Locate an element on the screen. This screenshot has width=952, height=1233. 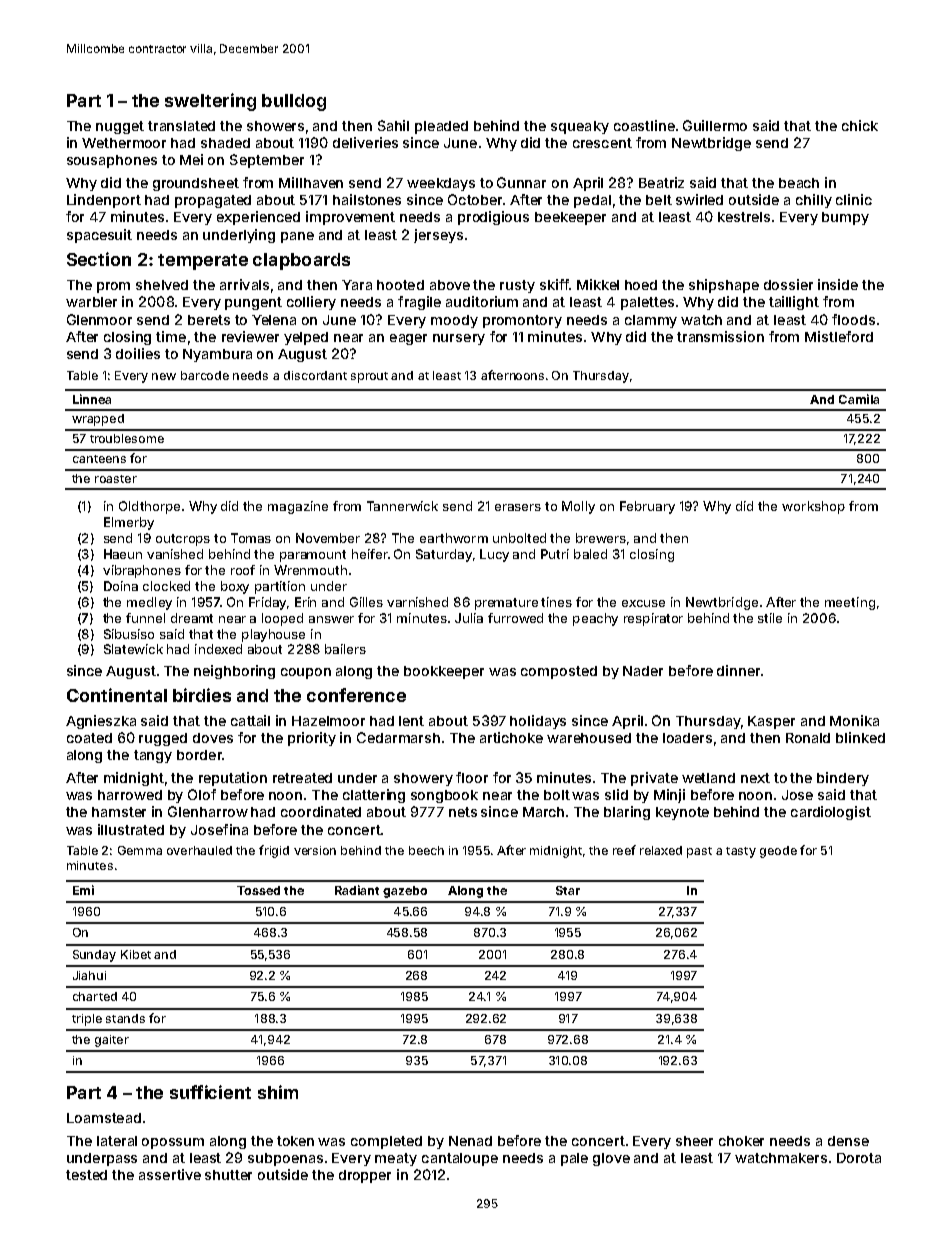
Molly is located at coordinates (578, 507).
